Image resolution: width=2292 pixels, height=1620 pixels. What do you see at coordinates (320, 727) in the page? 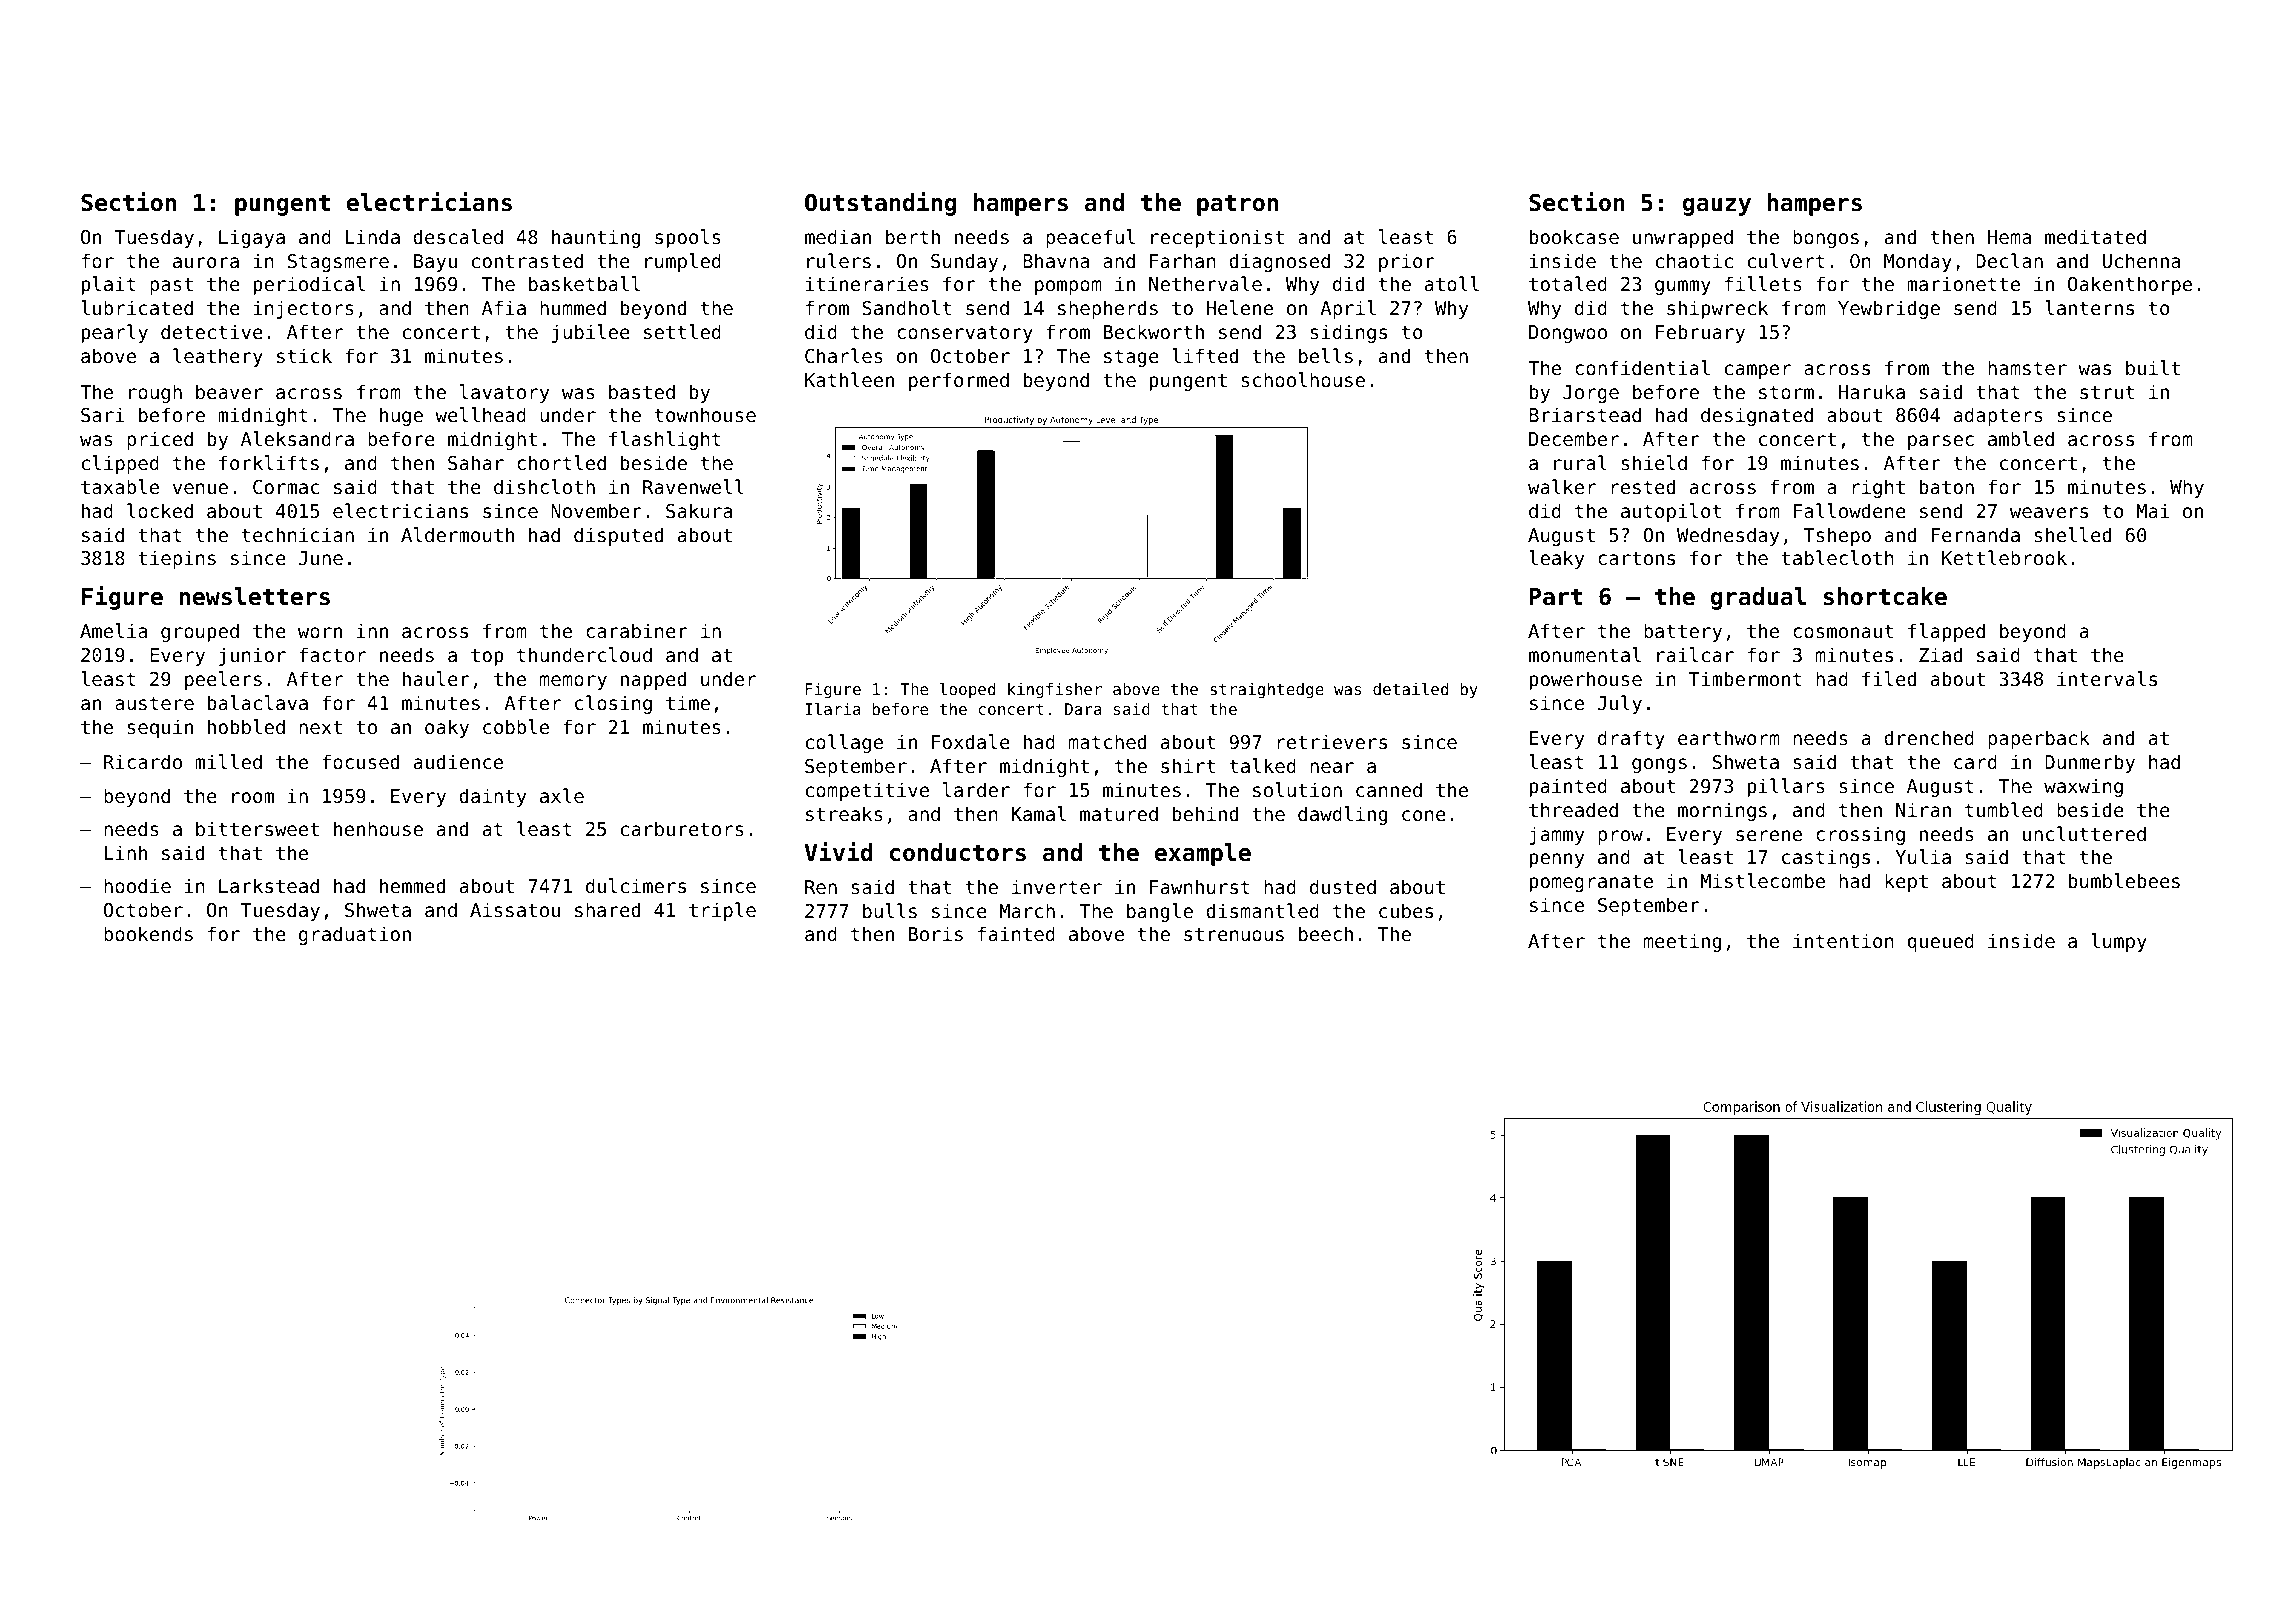
I see `next` at bounding box center [320, 727].
